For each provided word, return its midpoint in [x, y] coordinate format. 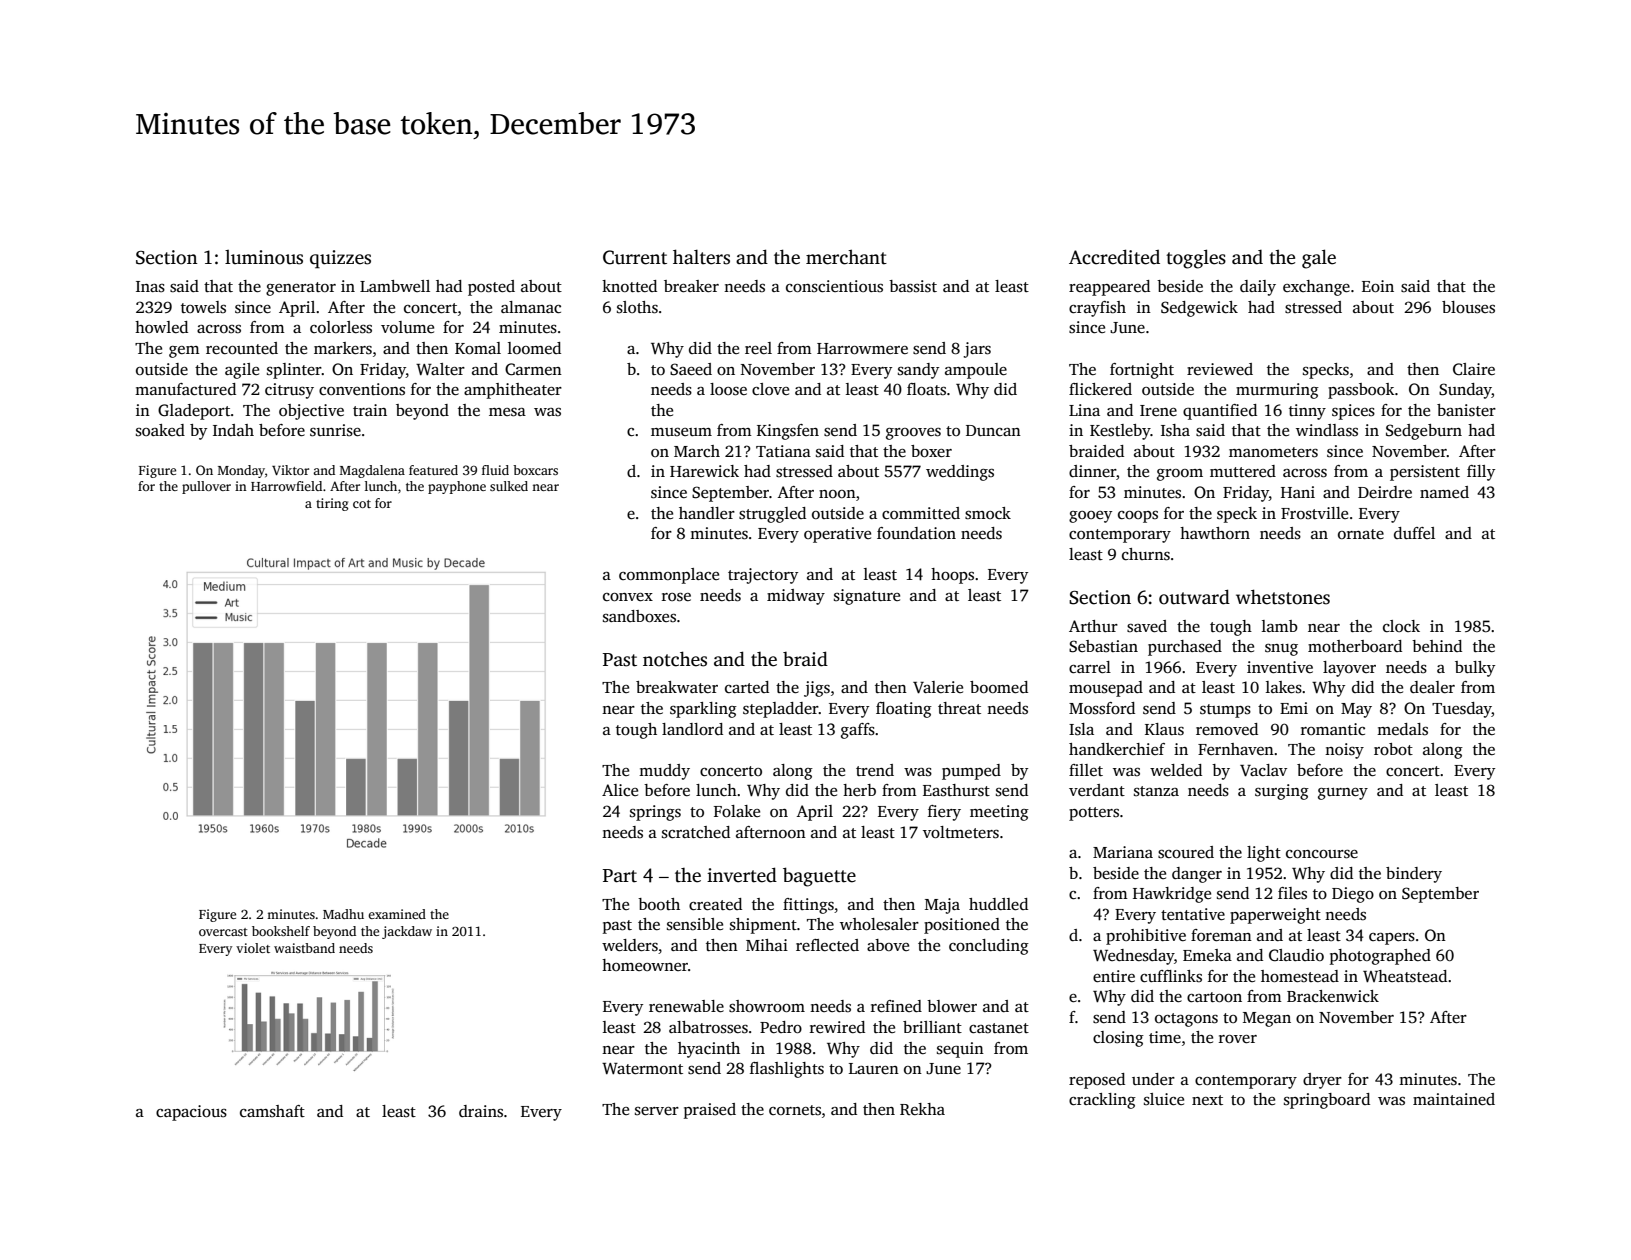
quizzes [340, 259]
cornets [795, 1110]
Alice [620, 790]
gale [1319, 259]
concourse [1322, 854]
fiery [944, 813]
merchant [846, 257]
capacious [191, 1113]
